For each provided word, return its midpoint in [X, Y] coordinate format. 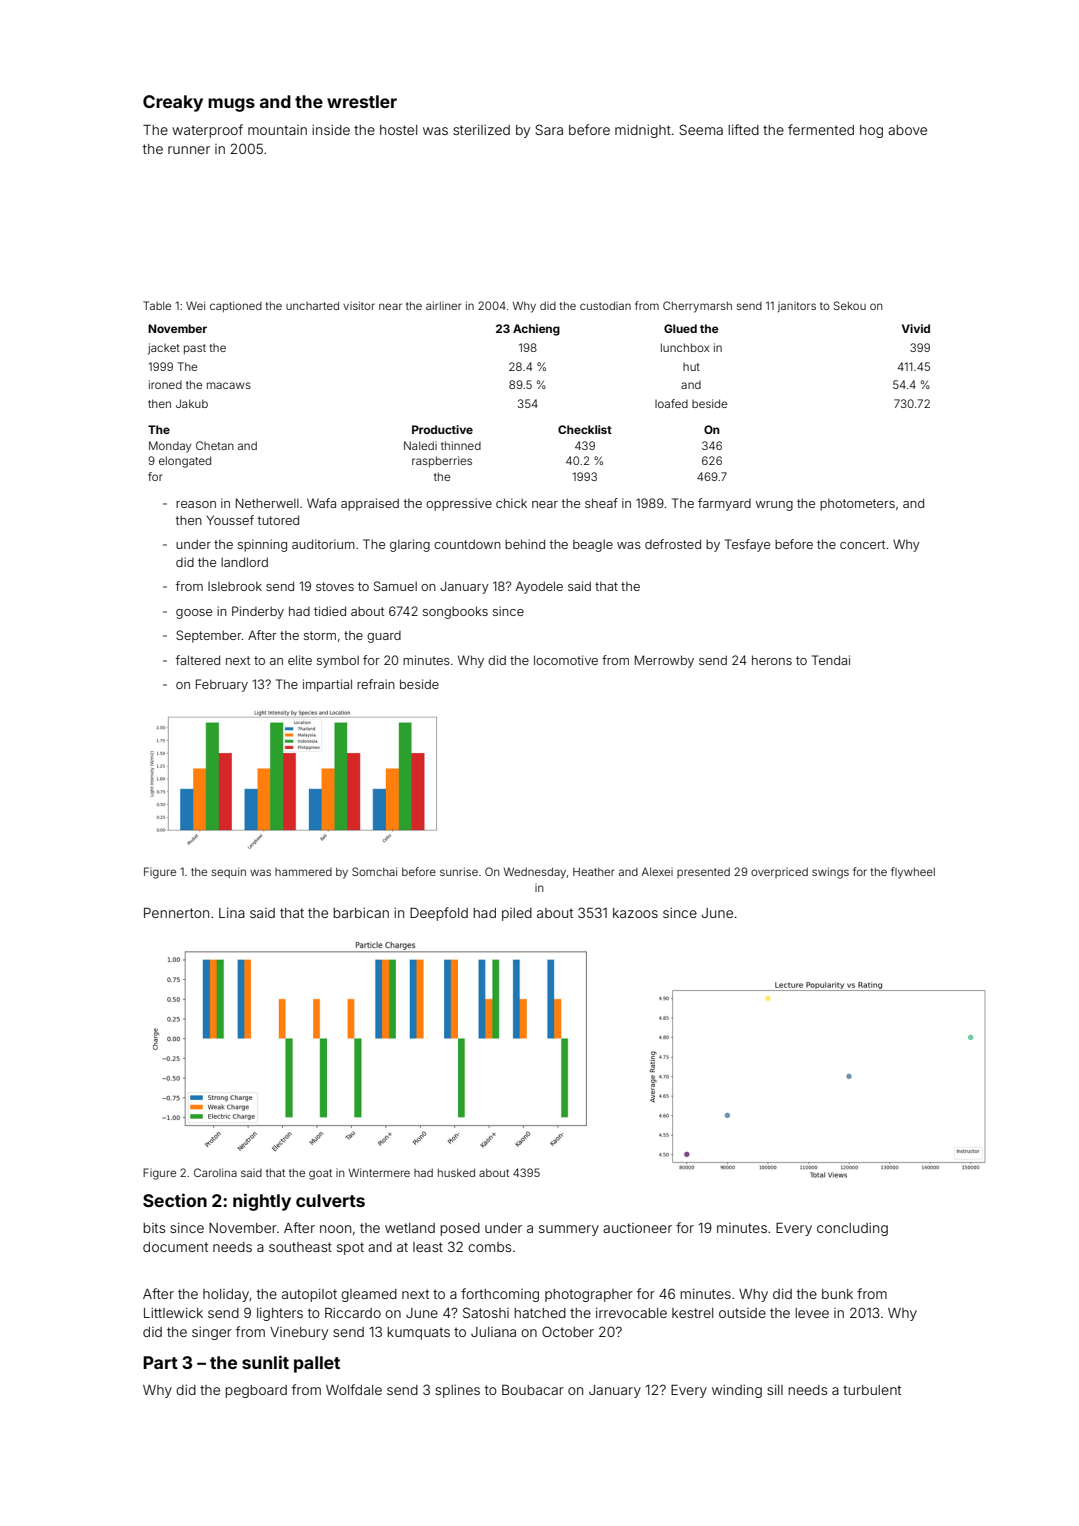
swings [830, 873]
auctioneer [637, 1228]
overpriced [779, 873]
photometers [857, 504]
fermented [821, 129]
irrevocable [631, 1312]
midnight [643, 131]
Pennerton [176, 912]
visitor [359, 305]
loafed [671, 403]
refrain [376, 684]
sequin [229, 872]
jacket [164, 349]
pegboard [256, 1391]
